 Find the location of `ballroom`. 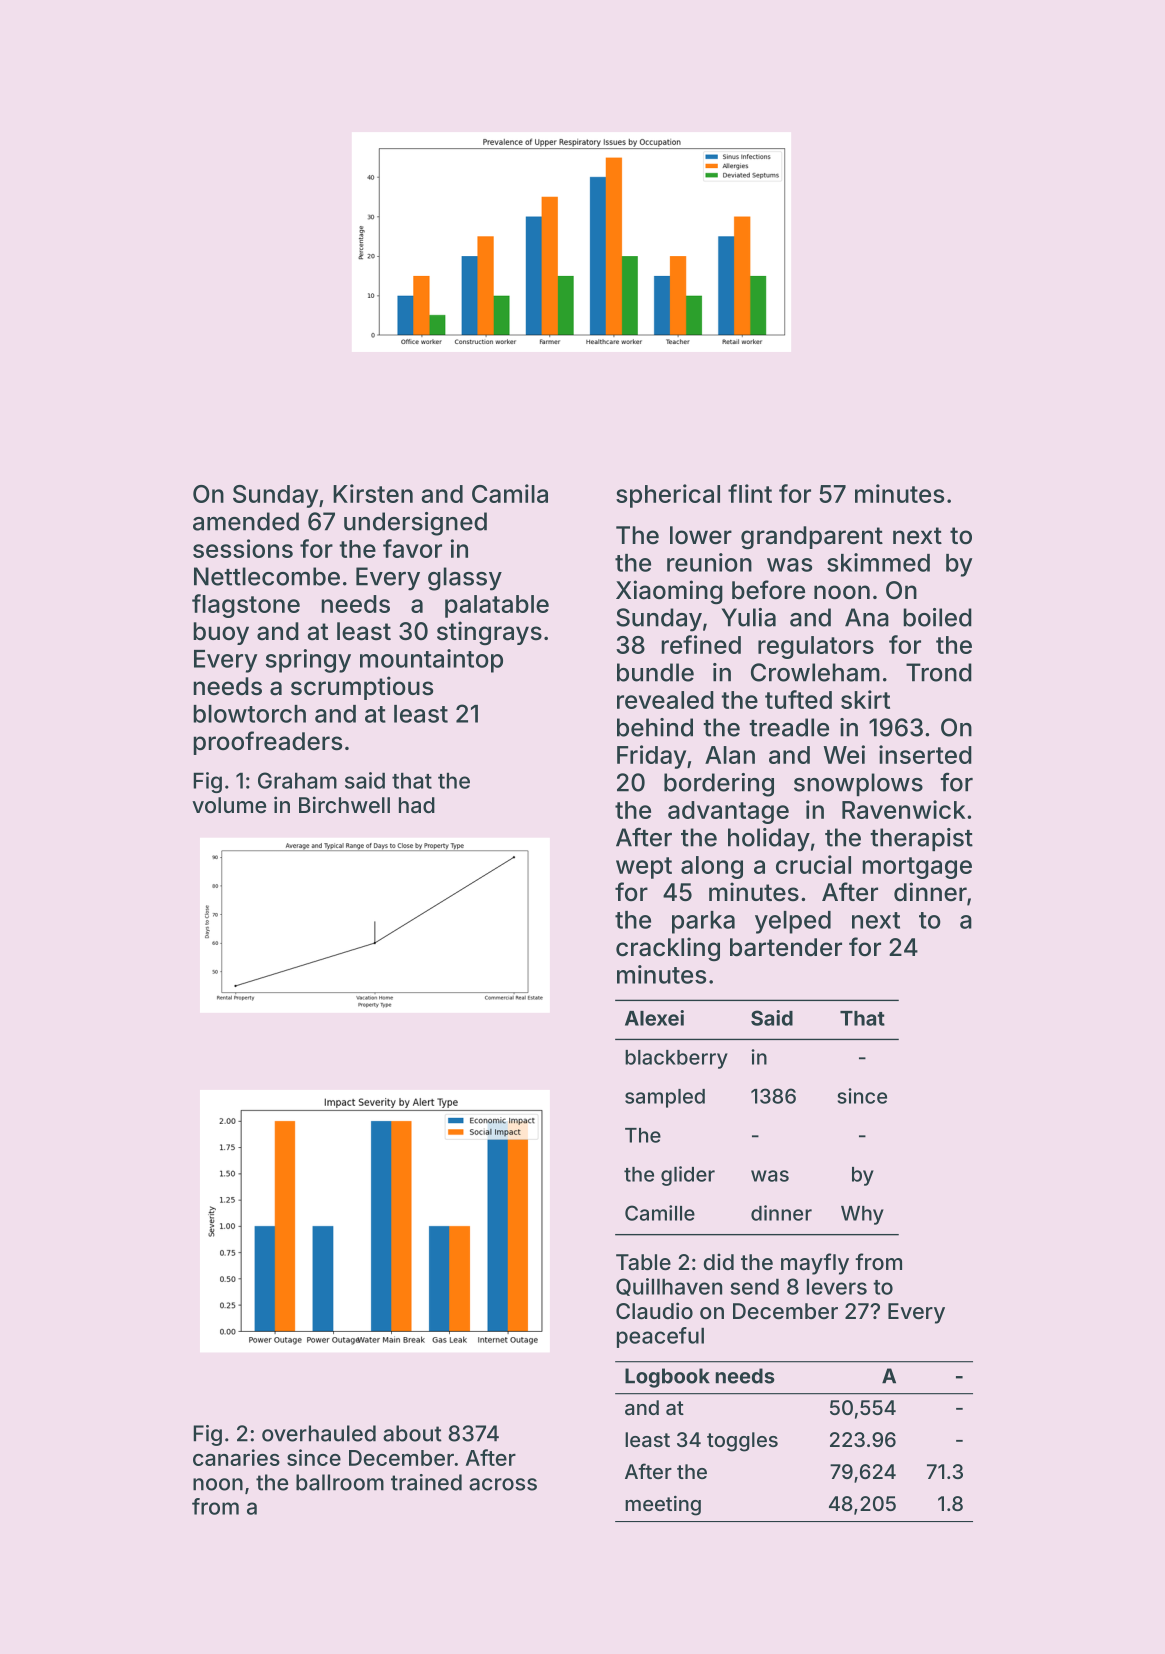

ballroom is located at coordinates (340, 1482).
